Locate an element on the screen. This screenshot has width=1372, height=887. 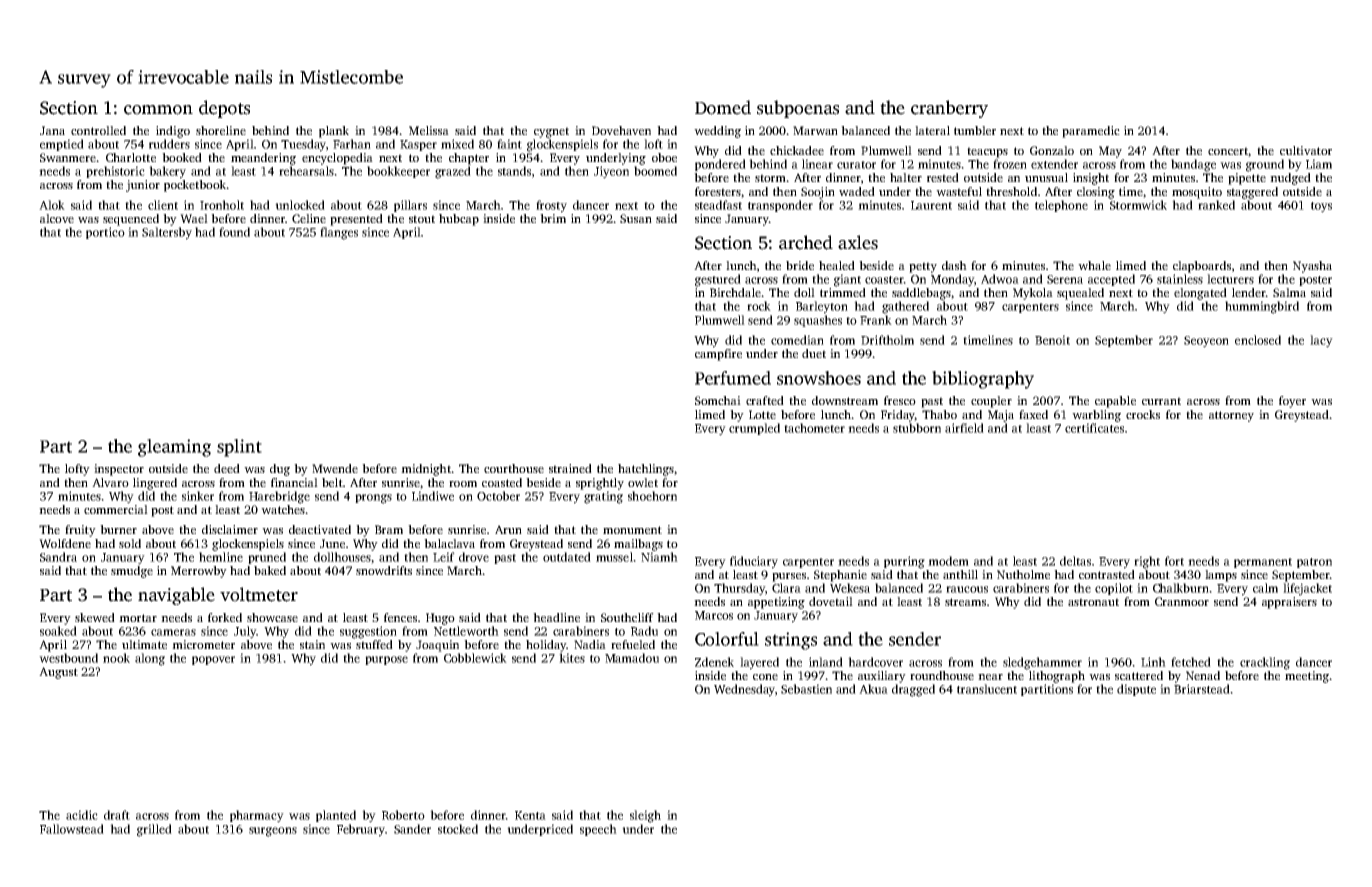
encyclopedia is located at coordinates (337, 159).
